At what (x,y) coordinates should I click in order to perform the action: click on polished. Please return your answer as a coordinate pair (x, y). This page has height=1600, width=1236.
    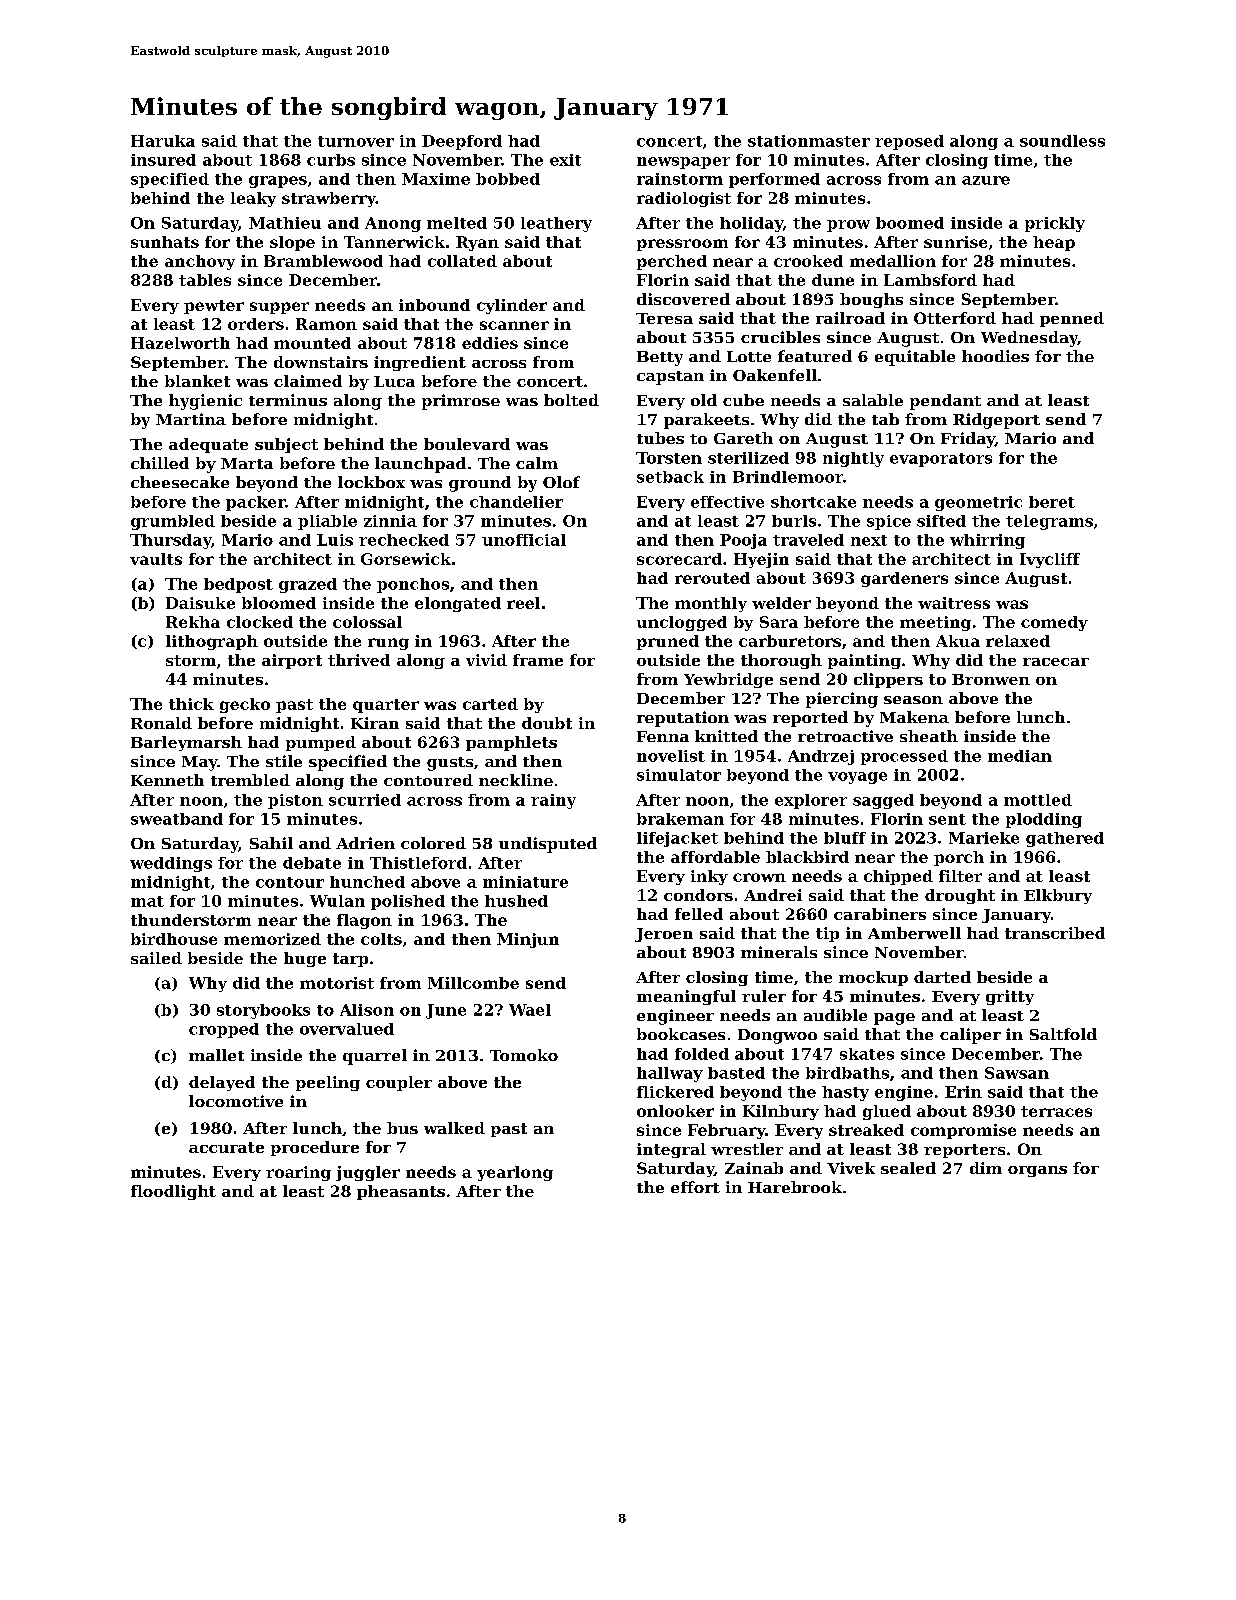
    Looking at the image, I should click on (408, 902).
